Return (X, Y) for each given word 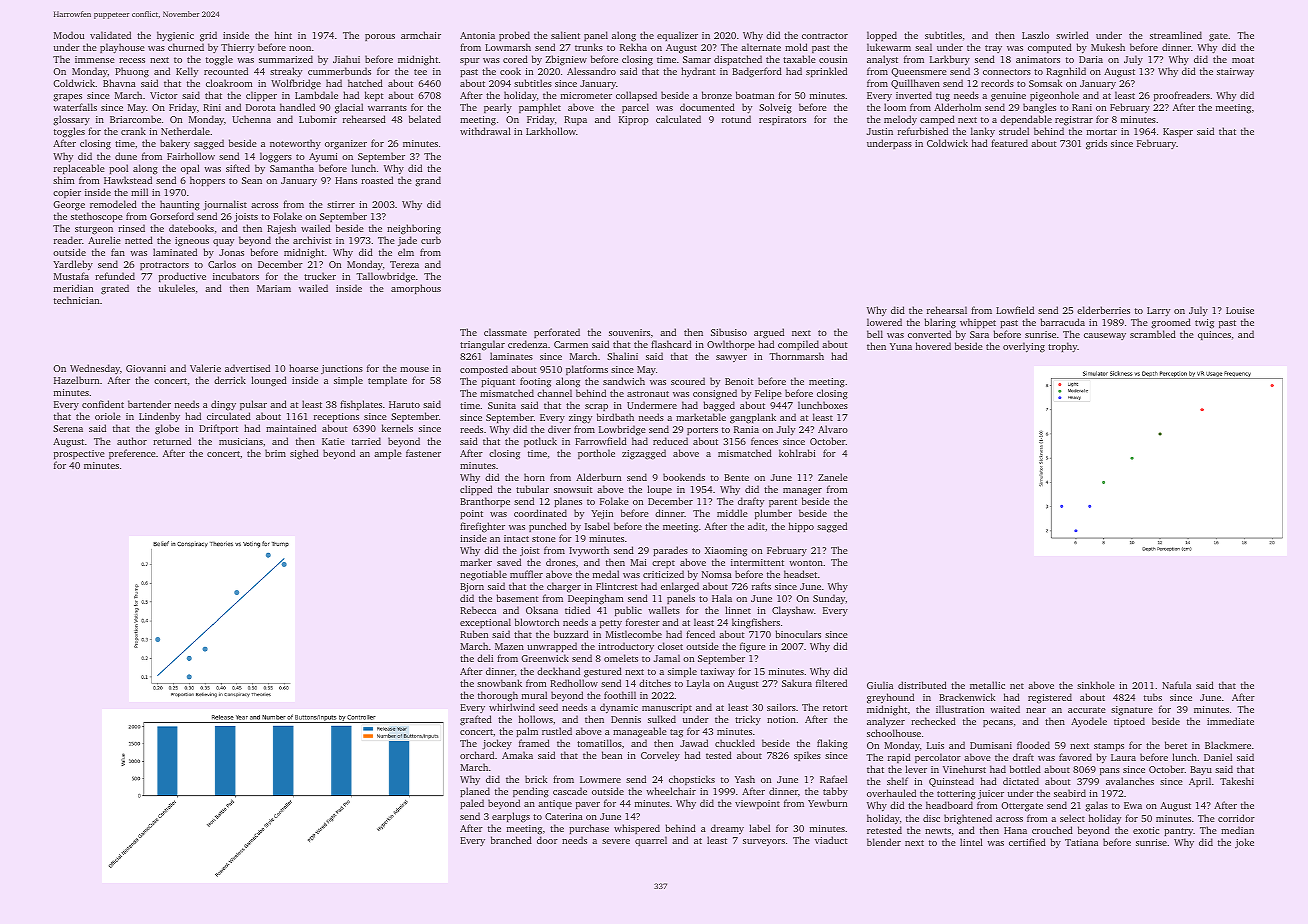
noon (300, 48)
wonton (806, 563)
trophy (1063, 347)
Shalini (622, 356)
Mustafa (71, 276)
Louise (1240, 310)
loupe (659, 490)
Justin (880, 131)
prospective (79, 454)
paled (472, 804)
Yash (745, 779)
